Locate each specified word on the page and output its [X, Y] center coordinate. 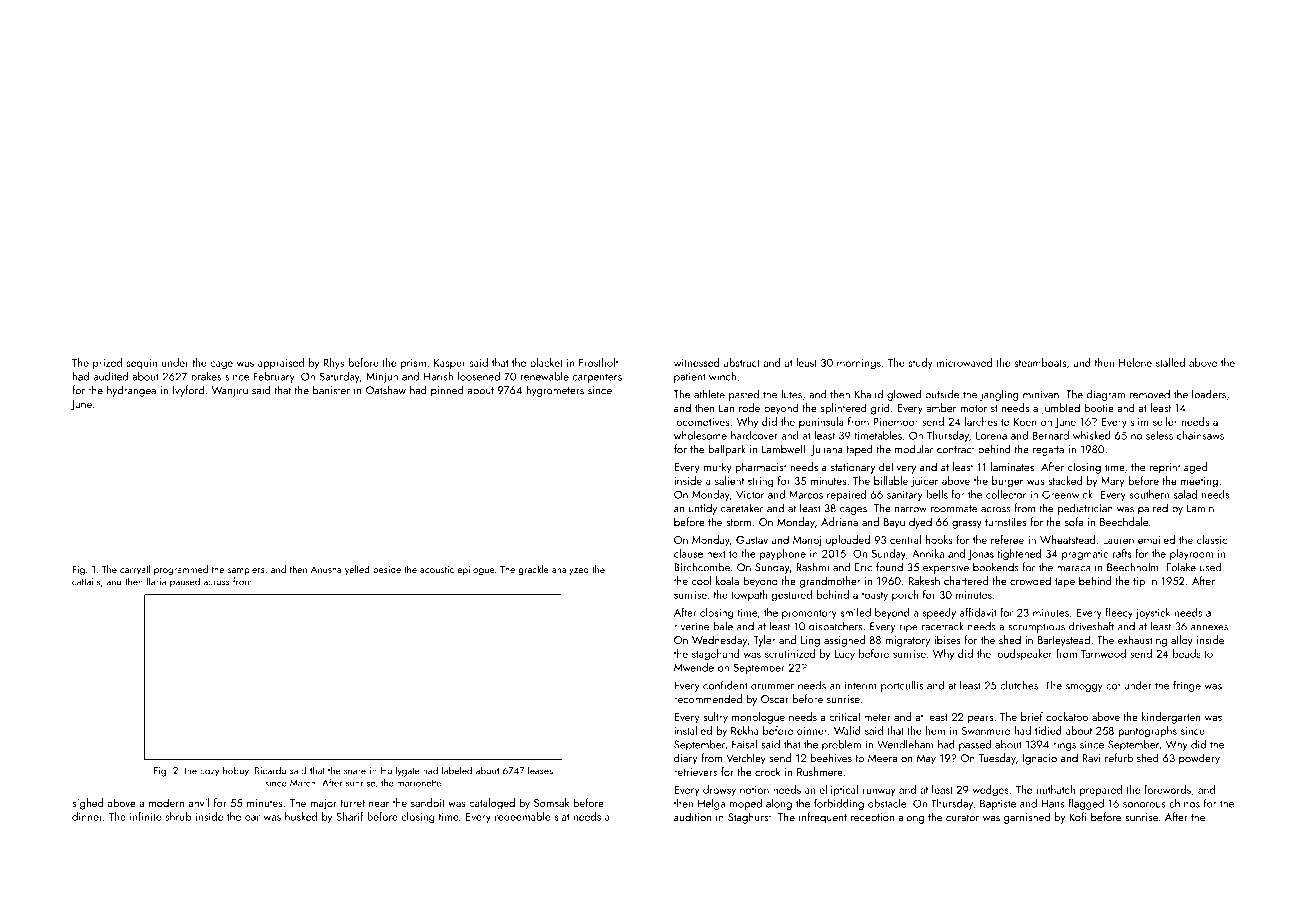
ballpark [727, 450]
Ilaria [156, 581]
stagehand [716, 655]
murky [718, 468]
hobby [236, 771]
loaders [1209, 394]
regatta [1048, 451]
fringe [1187, 686]
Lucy [844, 655]
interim [861, 685]
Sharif [350, 816]
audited [110, 376]
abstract [742, 362]
